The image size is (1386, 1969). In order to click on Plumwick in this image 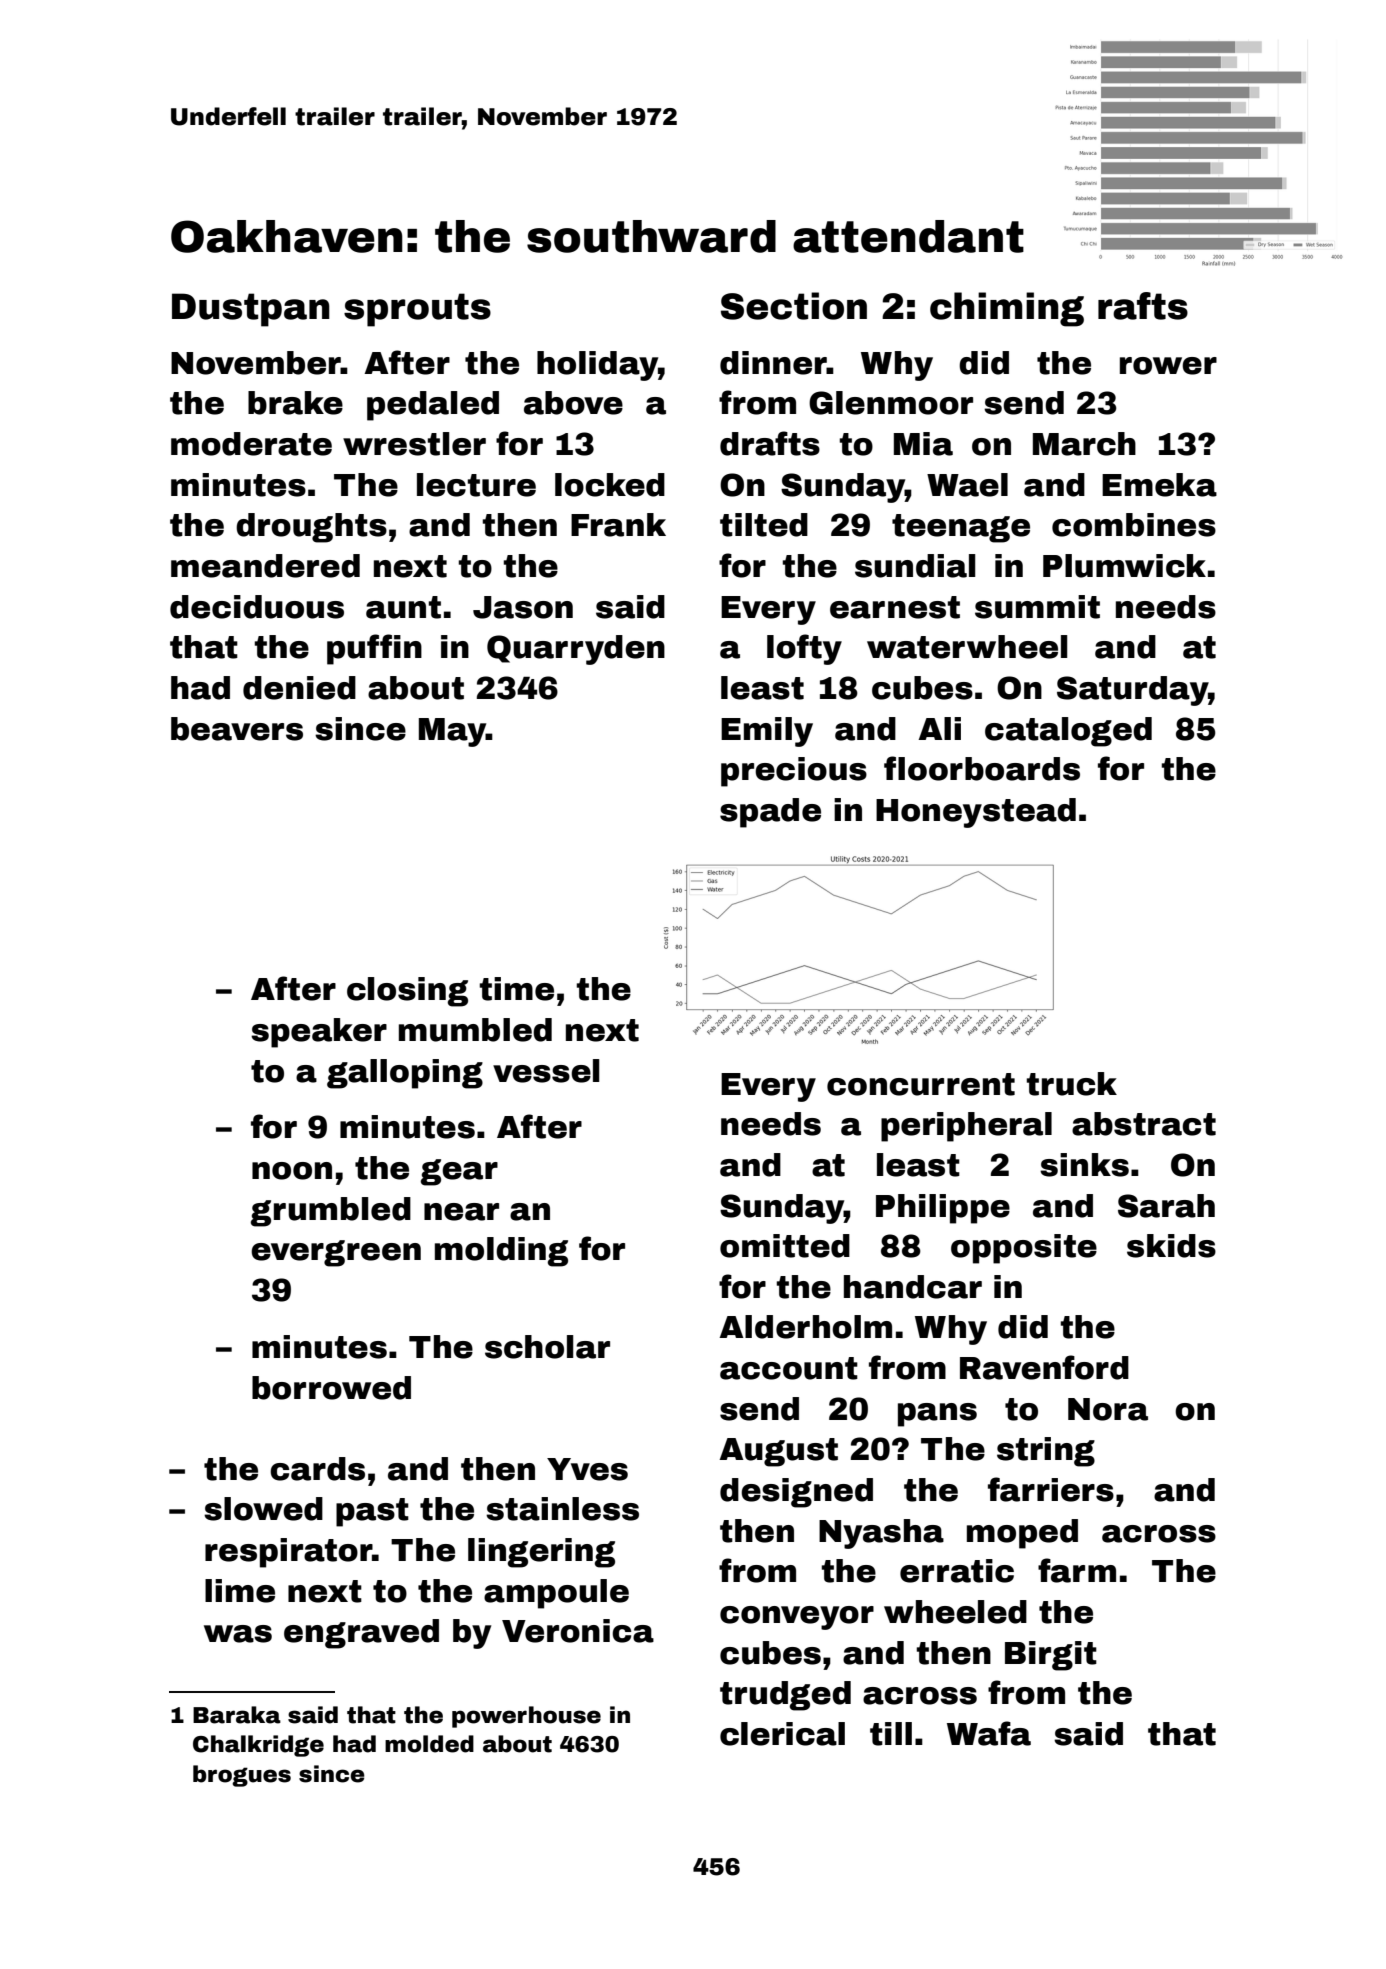, I will do `click(1124, 566)`.
